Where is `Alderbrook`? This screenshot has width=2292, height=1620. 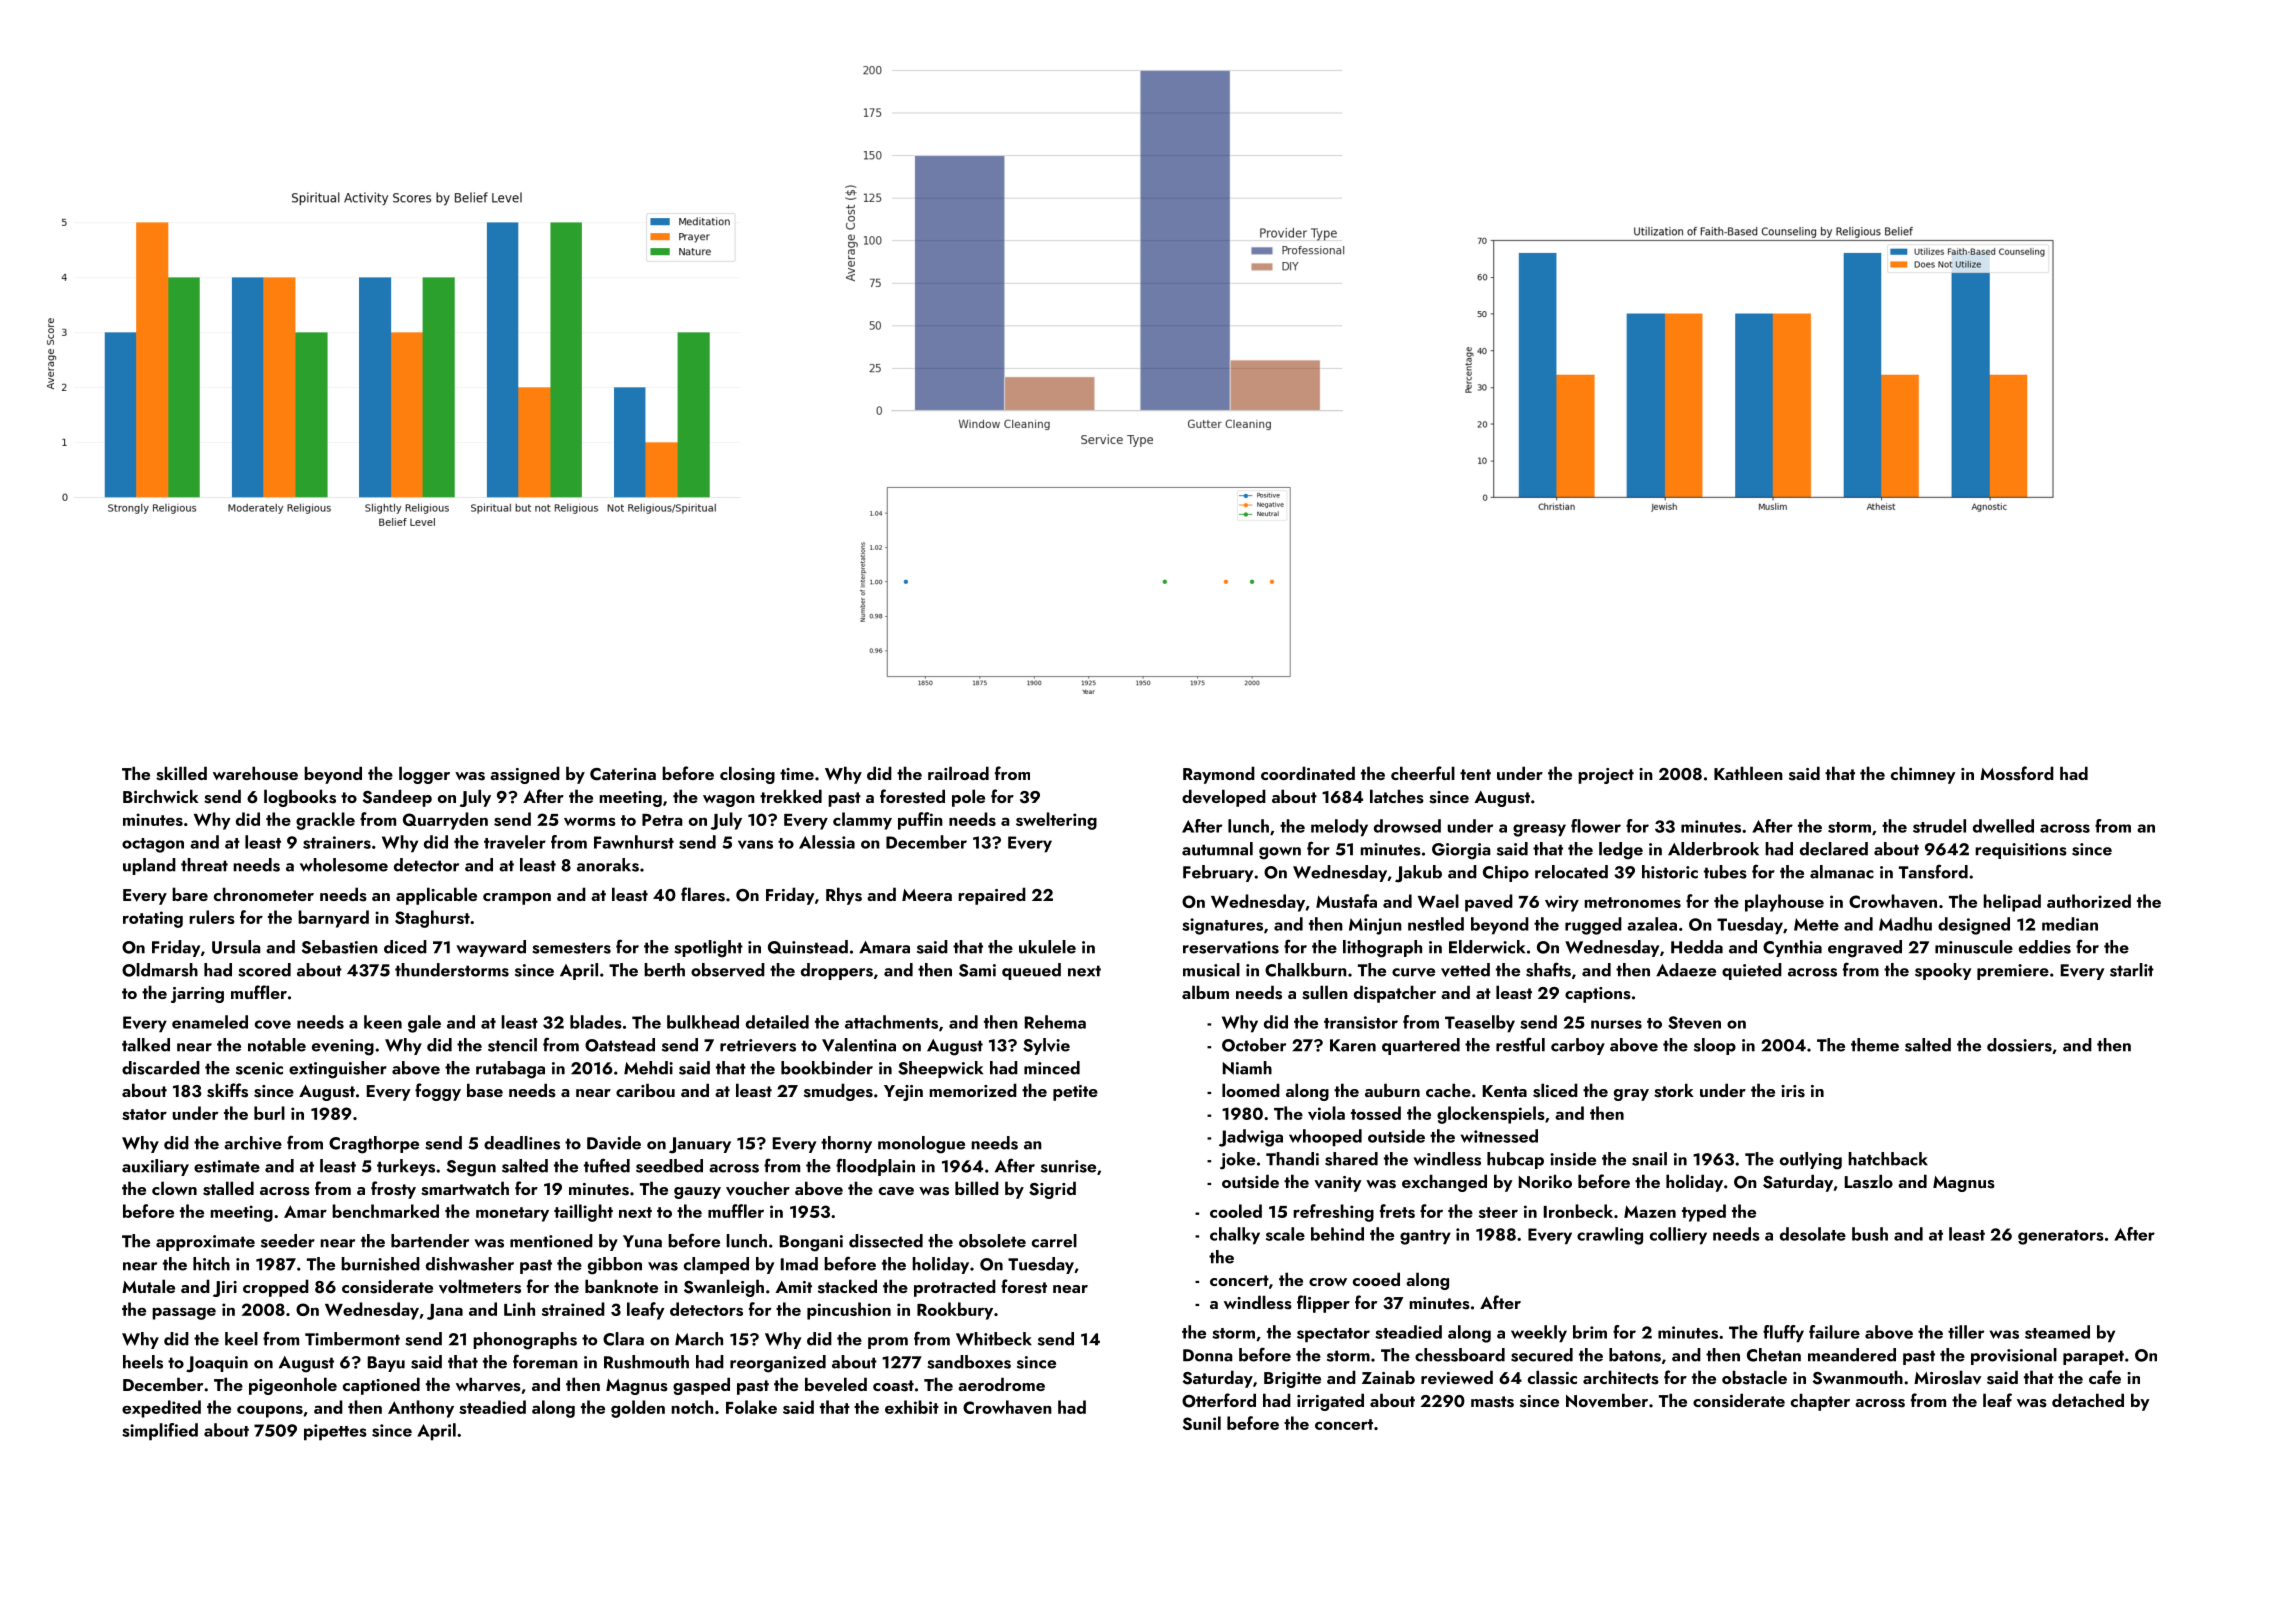
Alderbrook is located at coordinates (1713, 849).
